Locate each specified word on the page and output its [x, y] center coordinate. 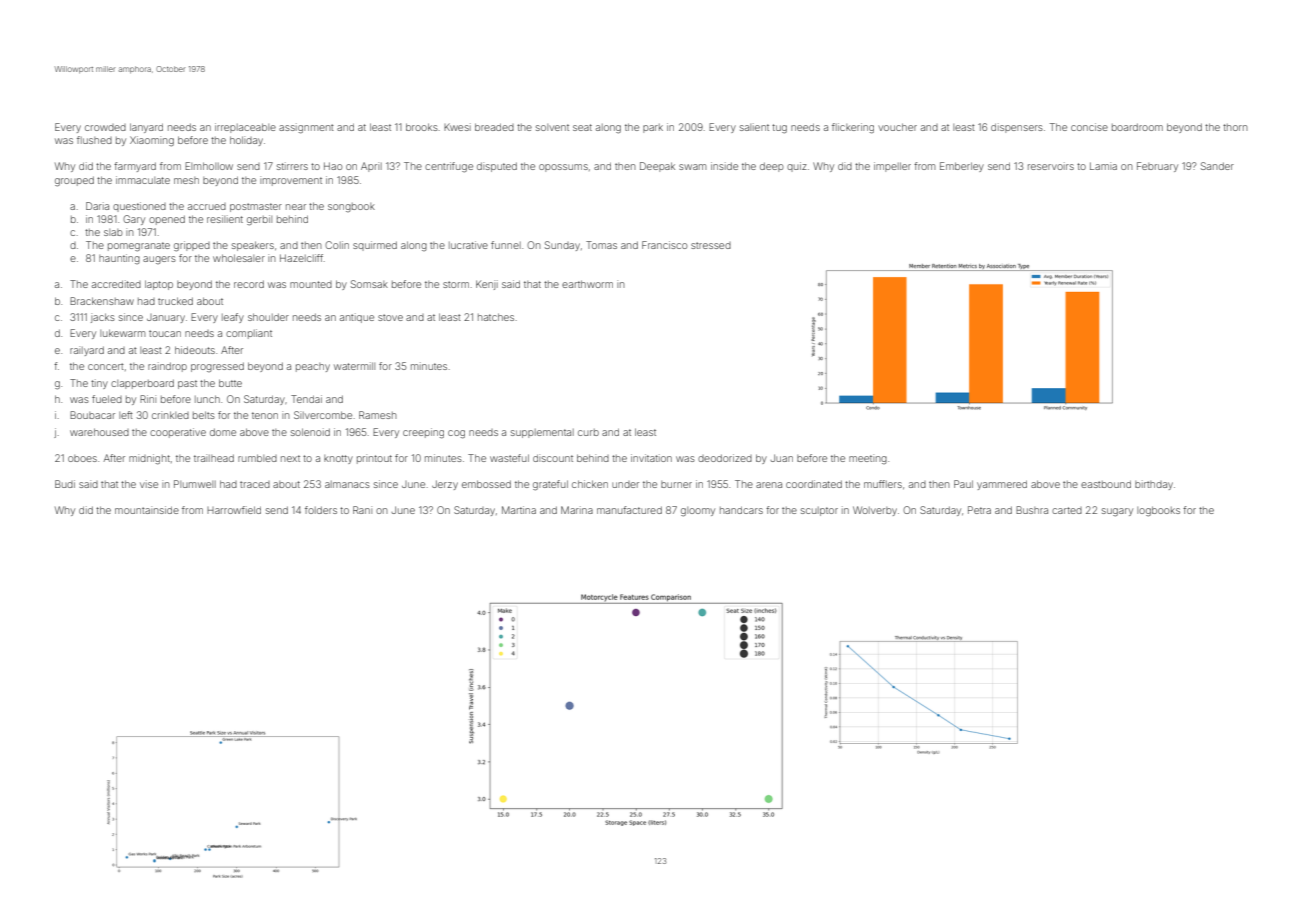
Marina [577, 510]
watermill [354, 366]
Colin [337, 245]
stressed [711, 245]
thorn [1235, 127]
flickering [853, 128]
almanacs [347, 484]
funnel [506, 245]
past [187, 384]
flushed [94, 140]
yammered [1002, 485]
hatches [496, 317]
